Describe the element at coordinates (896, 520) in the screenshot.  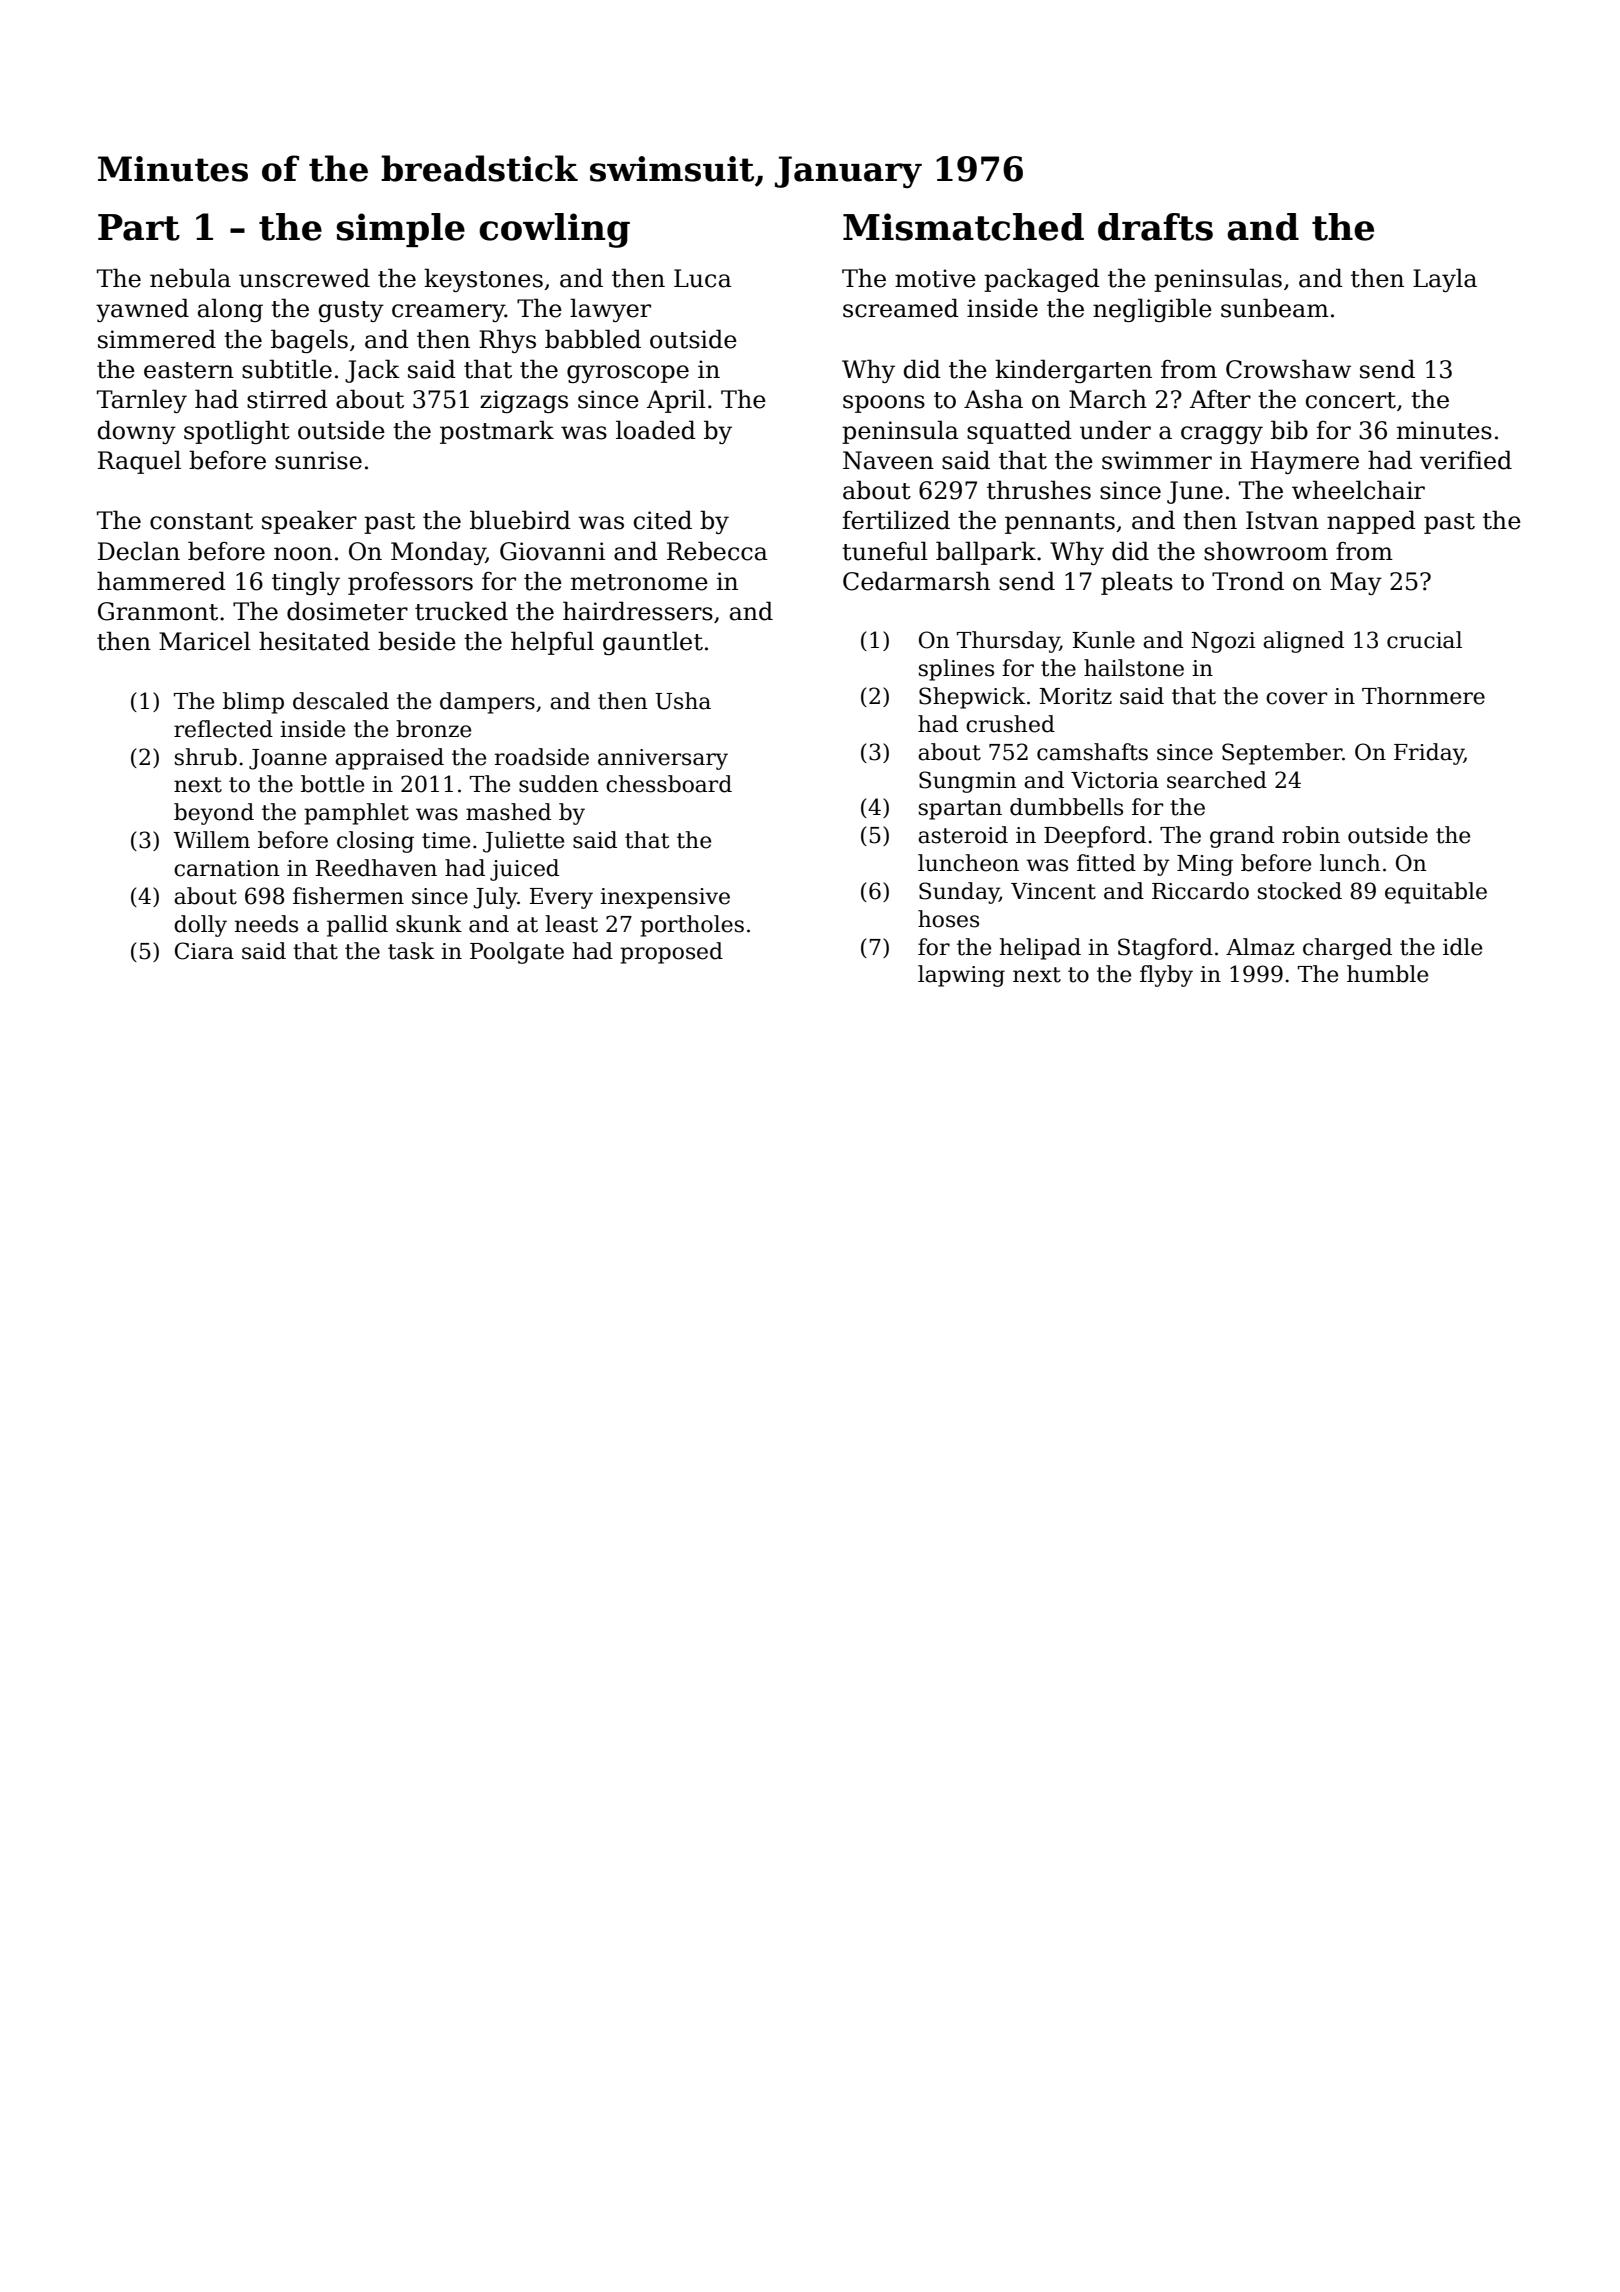
I see `fertilized` at that location.
